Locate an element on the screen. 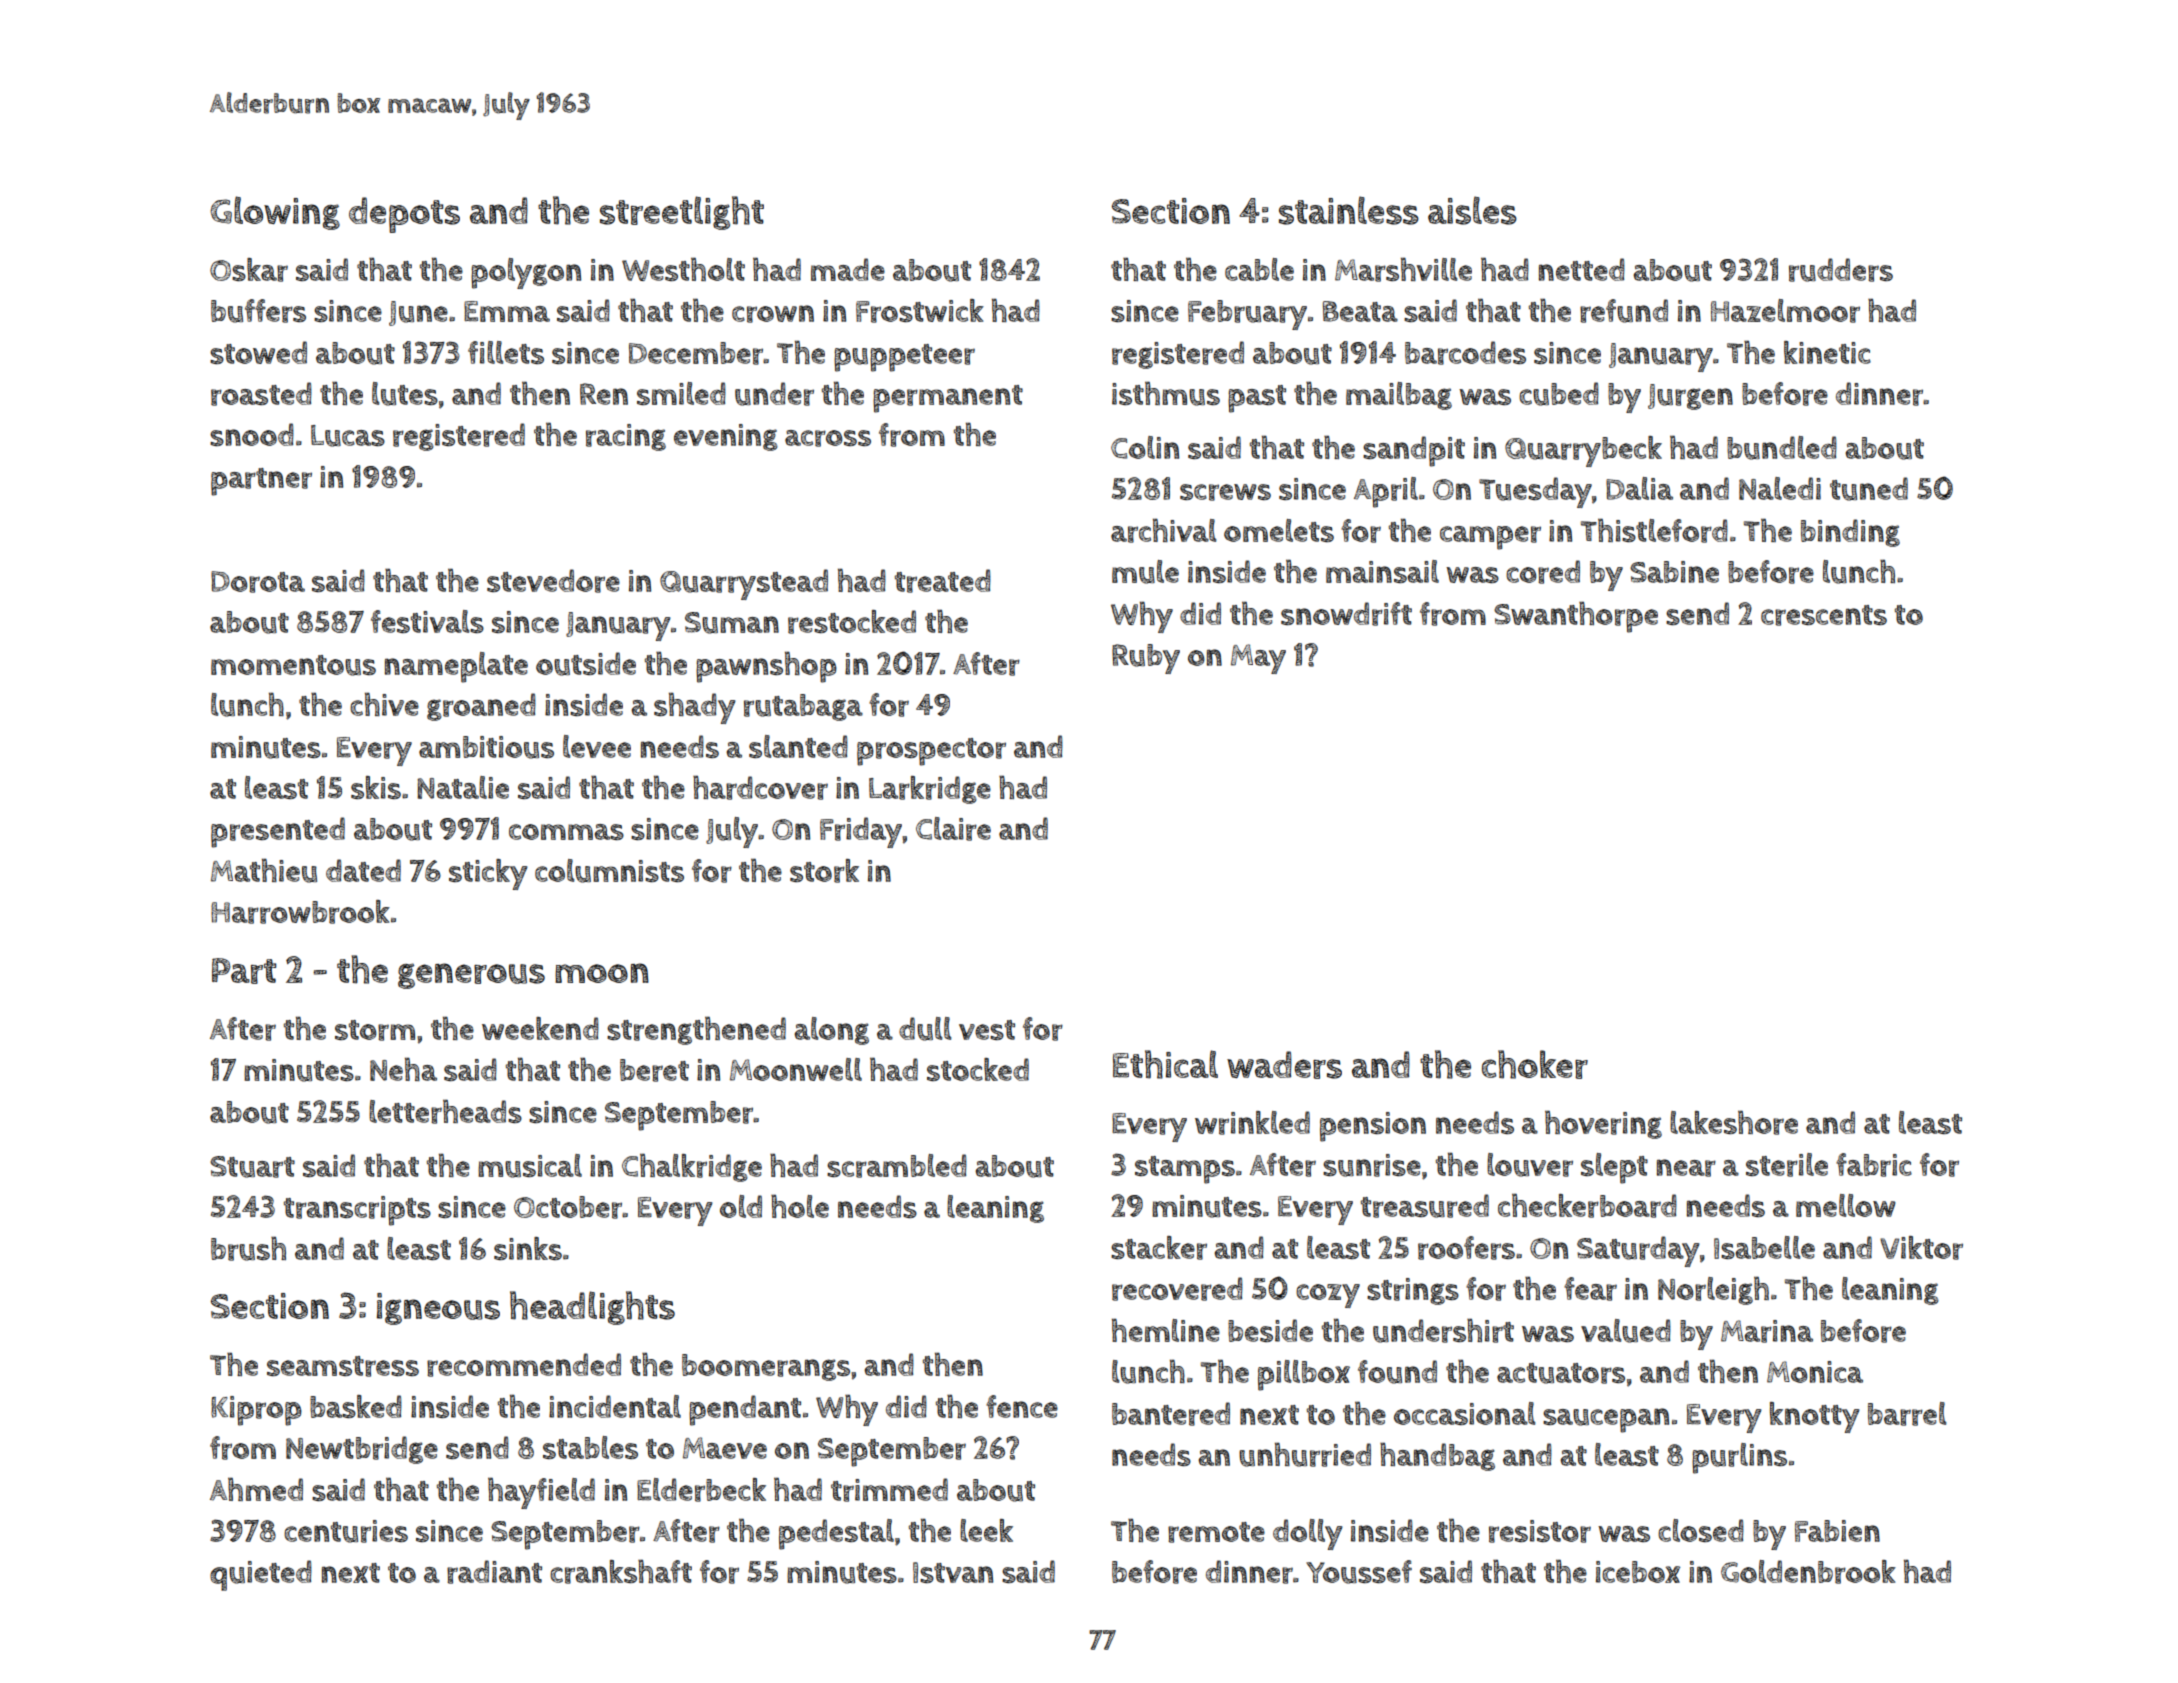  aisles is located at coordinates (1472, 210).
